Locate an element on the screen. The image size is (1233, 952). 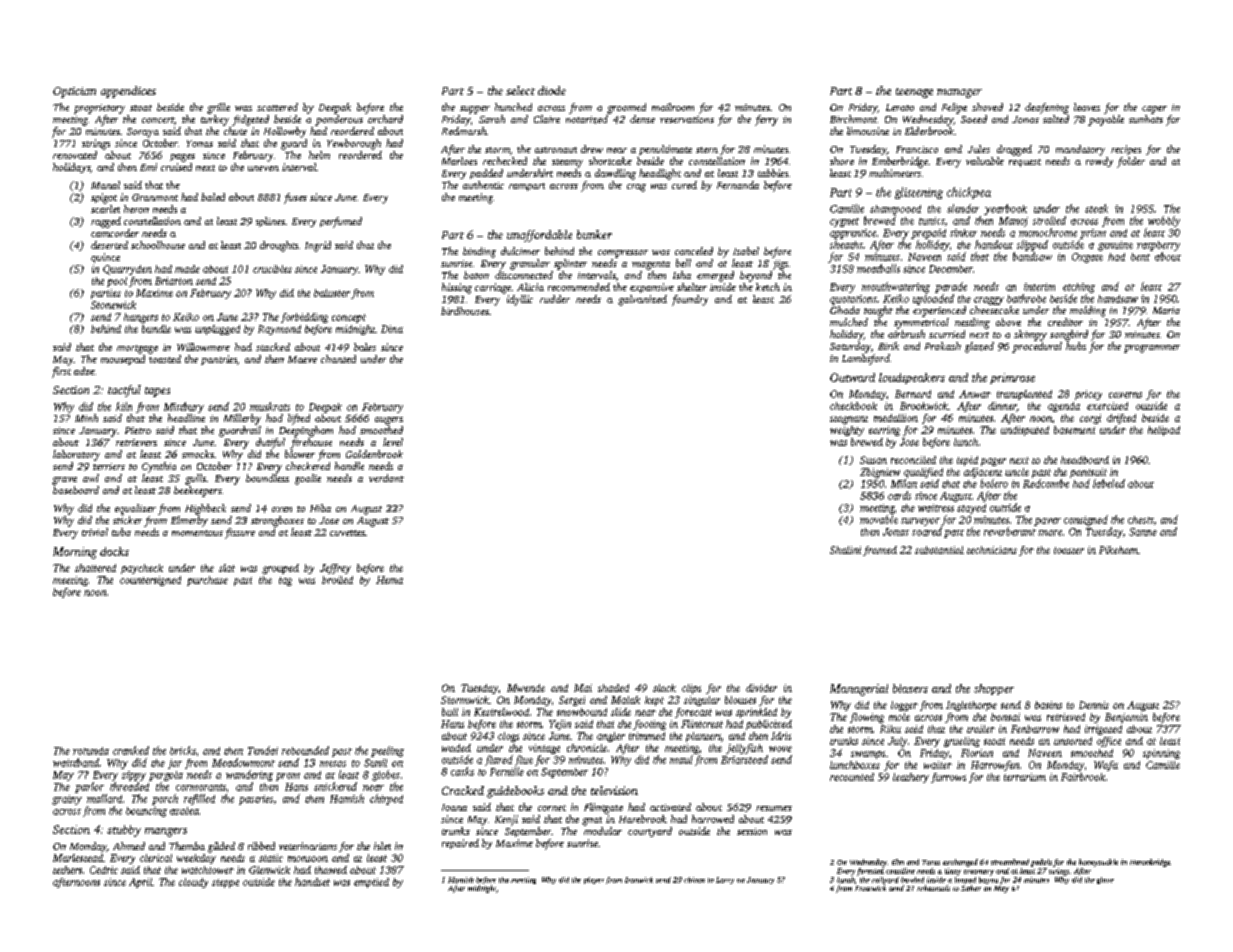
momentous is located at coordinates (197, 533).
